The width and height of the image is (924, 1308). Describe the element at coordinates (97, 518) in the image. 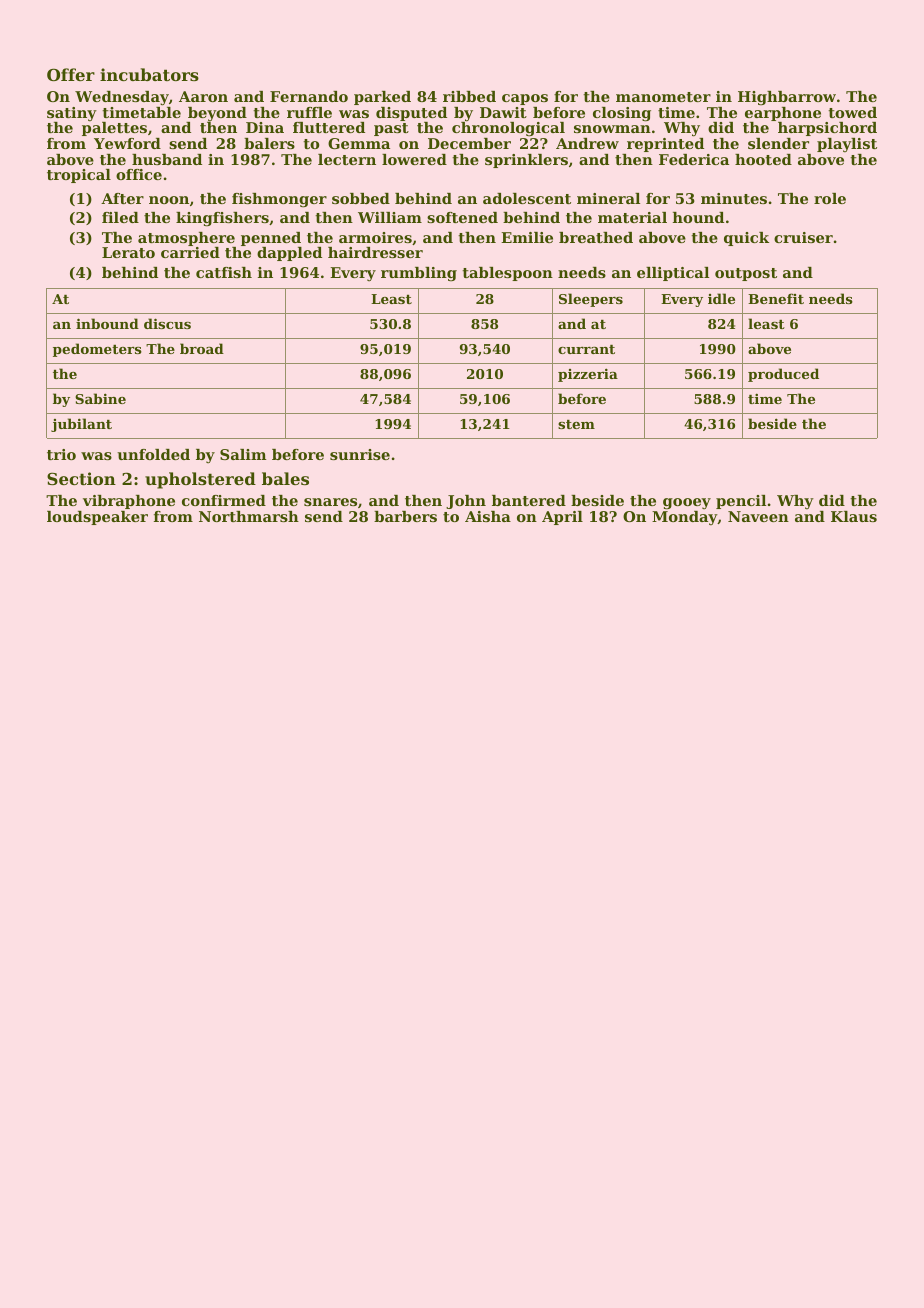

I see `loudspeaker` at that location.
